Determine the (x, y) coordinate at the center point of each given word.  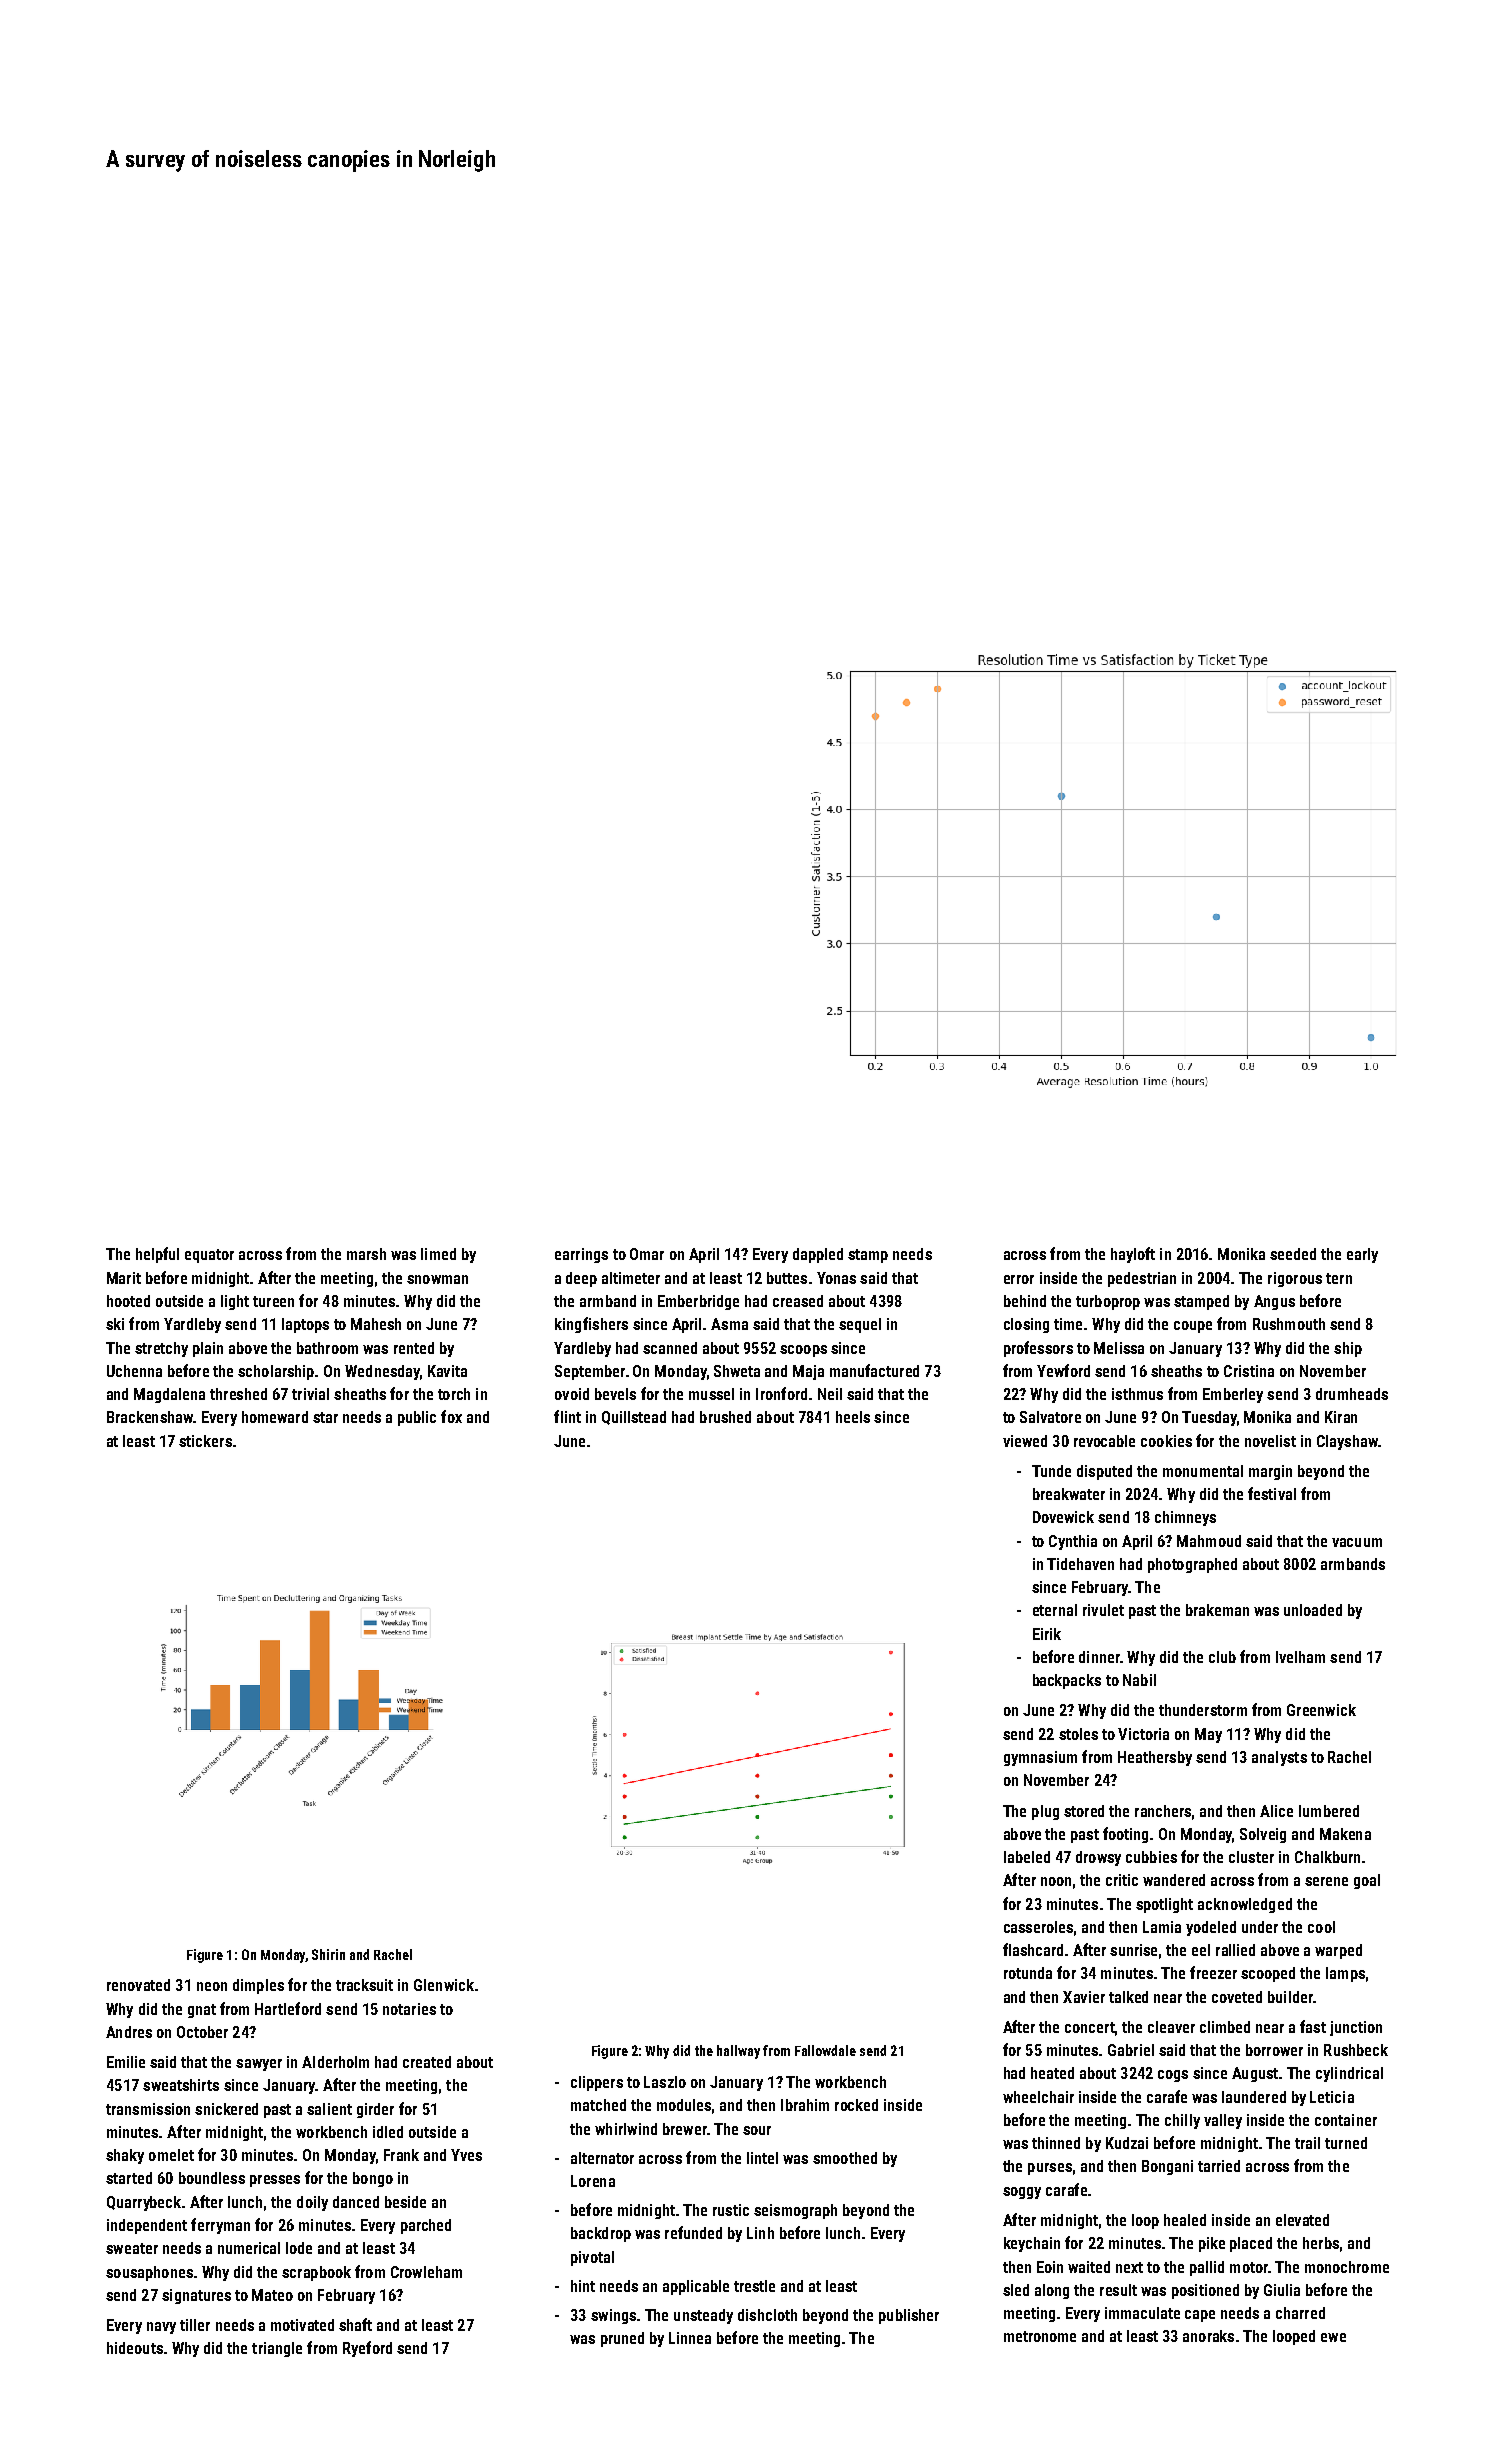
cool (1321, 1927)
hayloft (1133, 1255)
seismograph (795, 2211)
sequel (860, 1325)
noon (1056, 1881)
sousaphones (149, 2273)
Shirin (328, 1954)
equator (209, 1256)
